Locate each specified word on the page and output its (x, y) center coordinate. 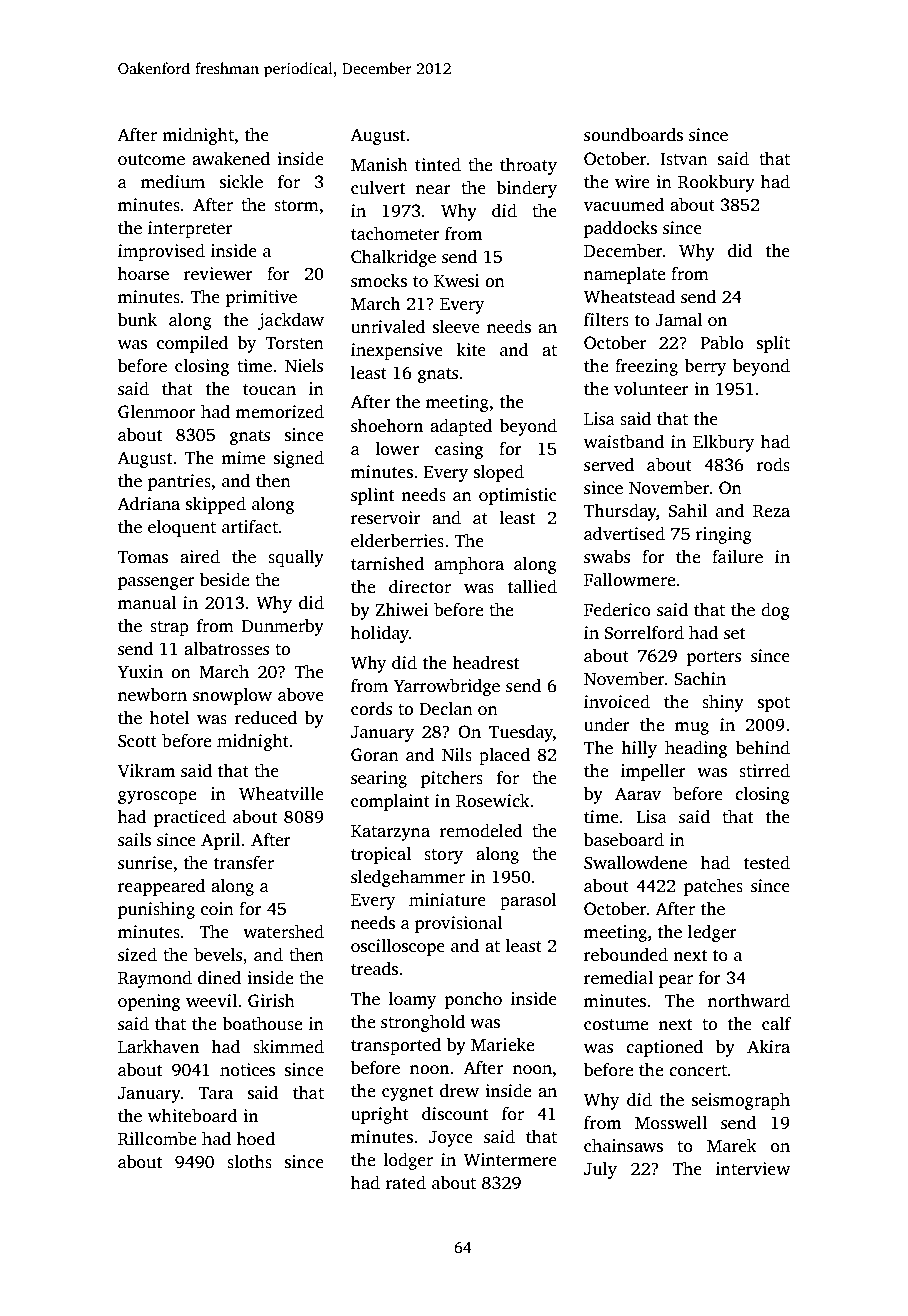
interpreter (190, 229)
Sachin (700, 679)
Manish (379, 165)
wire (632, 182)
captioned (664, 1048)
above (301, 695)
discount (455, 1114)
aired (200, 557)
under (607, 725)
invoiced (617, 702)
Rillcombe (157, 1139)
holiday (380, 634)
